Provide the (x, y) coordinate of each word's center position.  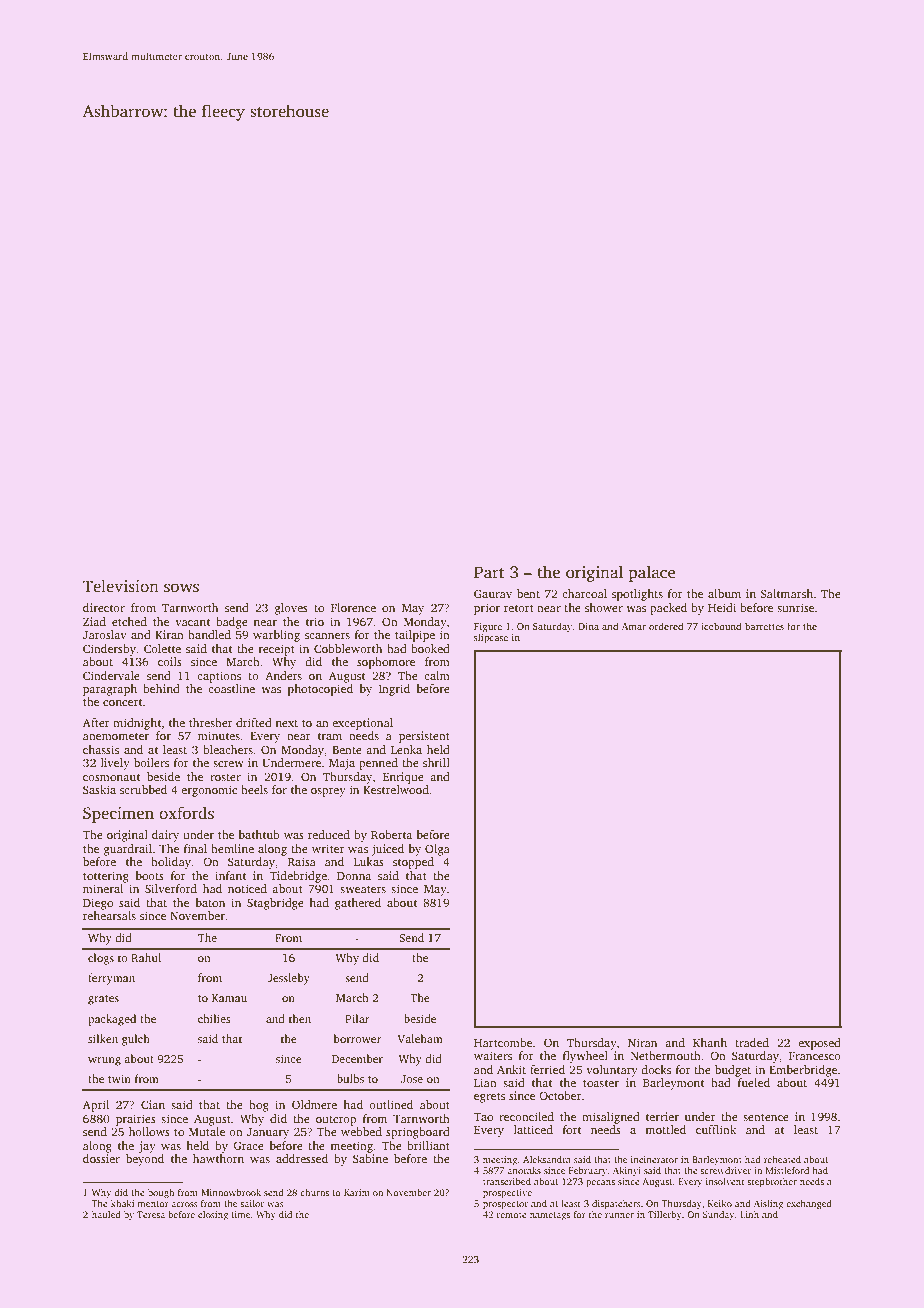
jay (147, 1147)
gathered (358, 904)
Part (489, 572)
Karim (357, 1192)
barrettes (764, 626)
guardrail (127, 850)
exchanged (809, 1204)
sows (181, 588)
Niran (642, 1042)
